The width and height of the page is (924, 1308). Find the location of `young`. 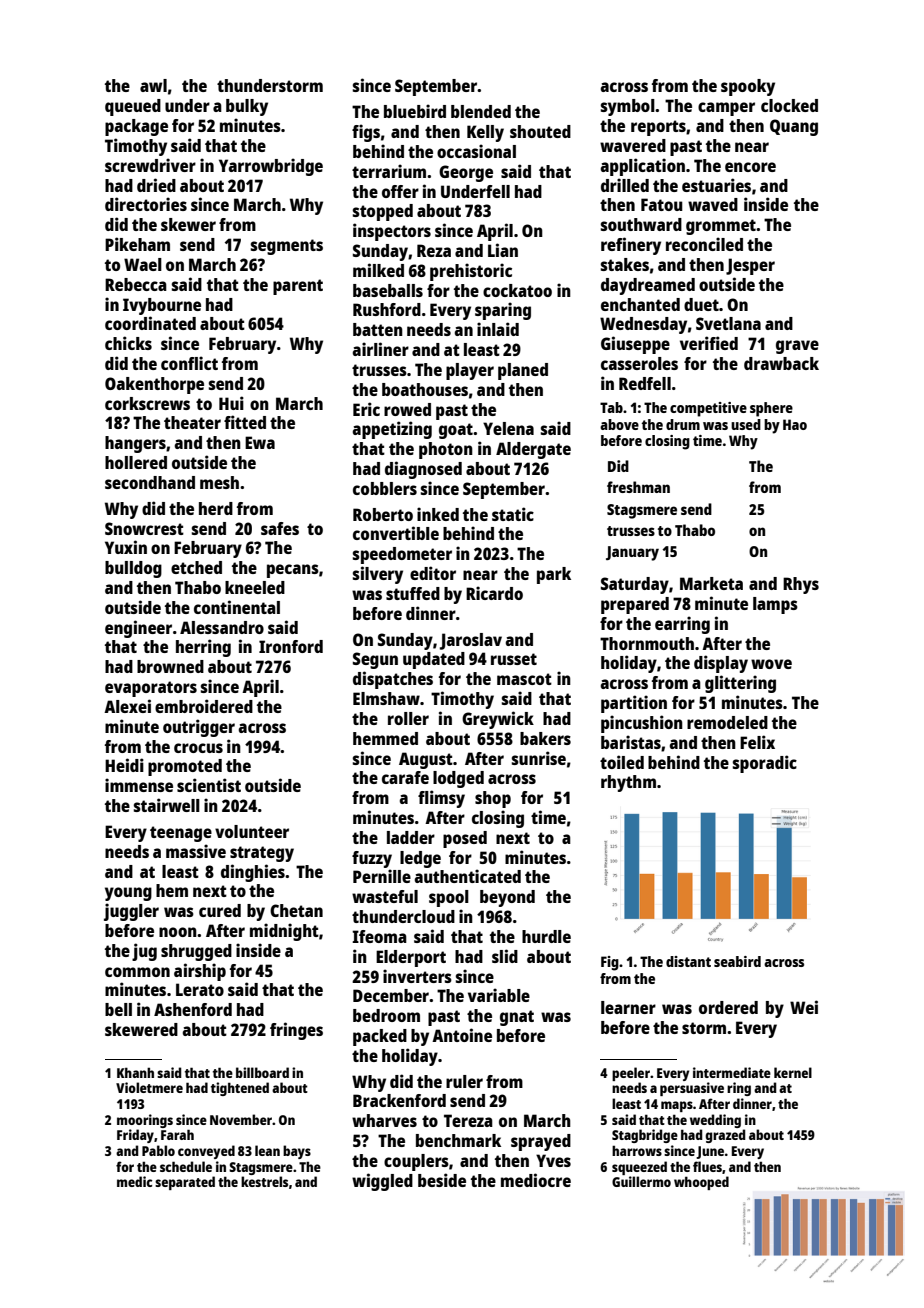

young is located at coordinates (128, 894).
